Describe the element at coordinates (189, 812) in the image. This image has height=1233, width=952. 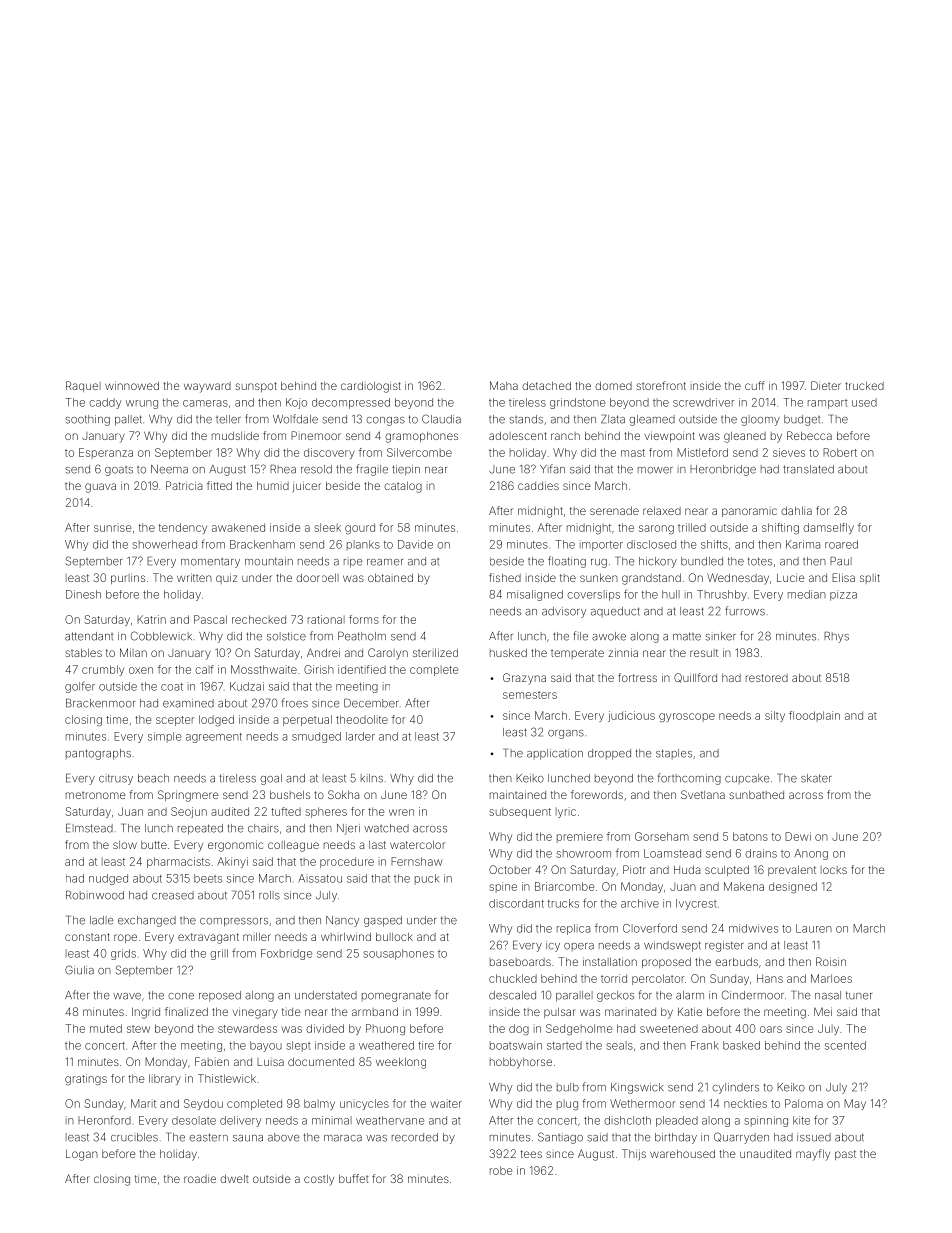
I see `Seojun` at that location.
